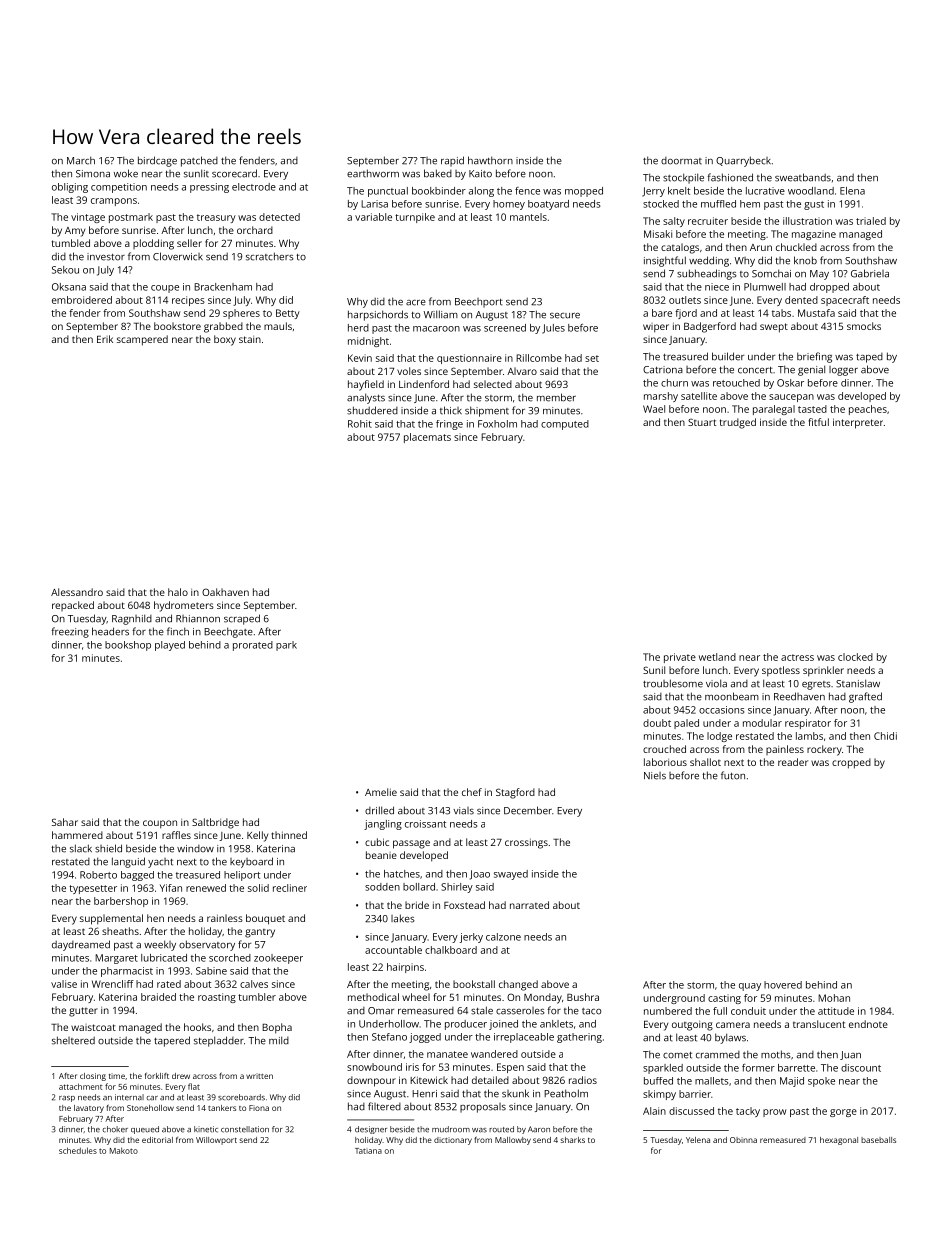 The image size is (952, 1233). What do you see at coordinates (885, 736) in the document?
I see `Chidi` at bounding box center [885, 736].
